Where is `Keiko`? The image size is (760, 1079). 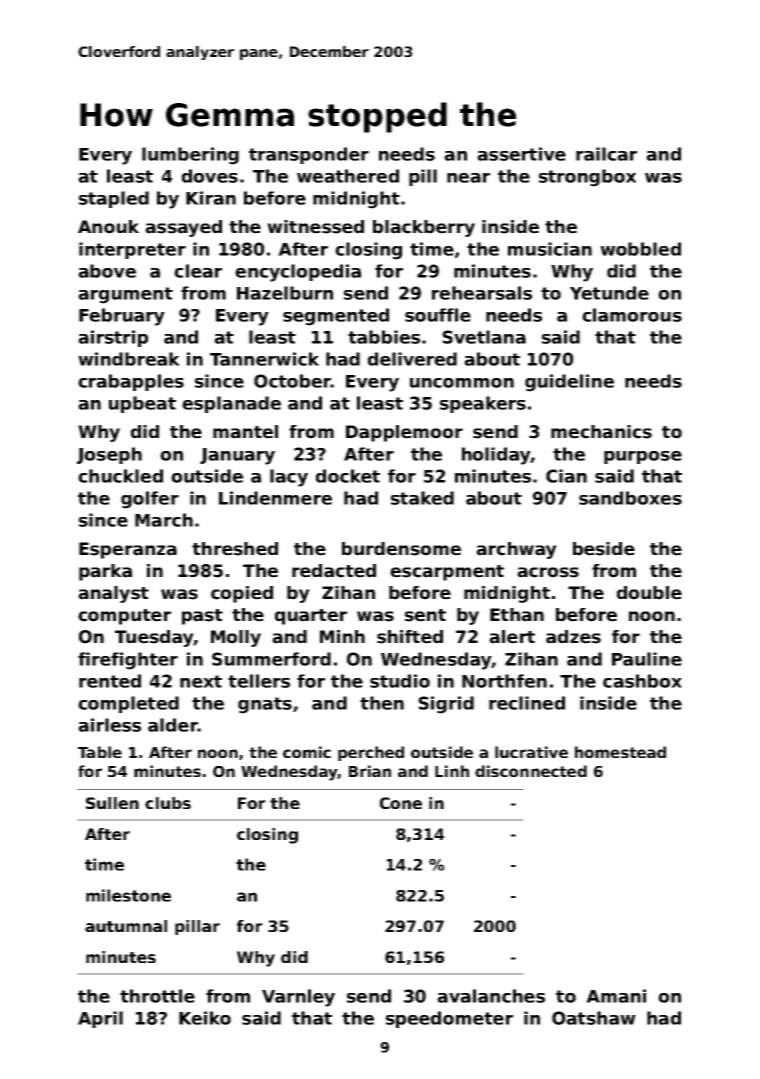 Keiko is located at coordinates (205, 1018).
